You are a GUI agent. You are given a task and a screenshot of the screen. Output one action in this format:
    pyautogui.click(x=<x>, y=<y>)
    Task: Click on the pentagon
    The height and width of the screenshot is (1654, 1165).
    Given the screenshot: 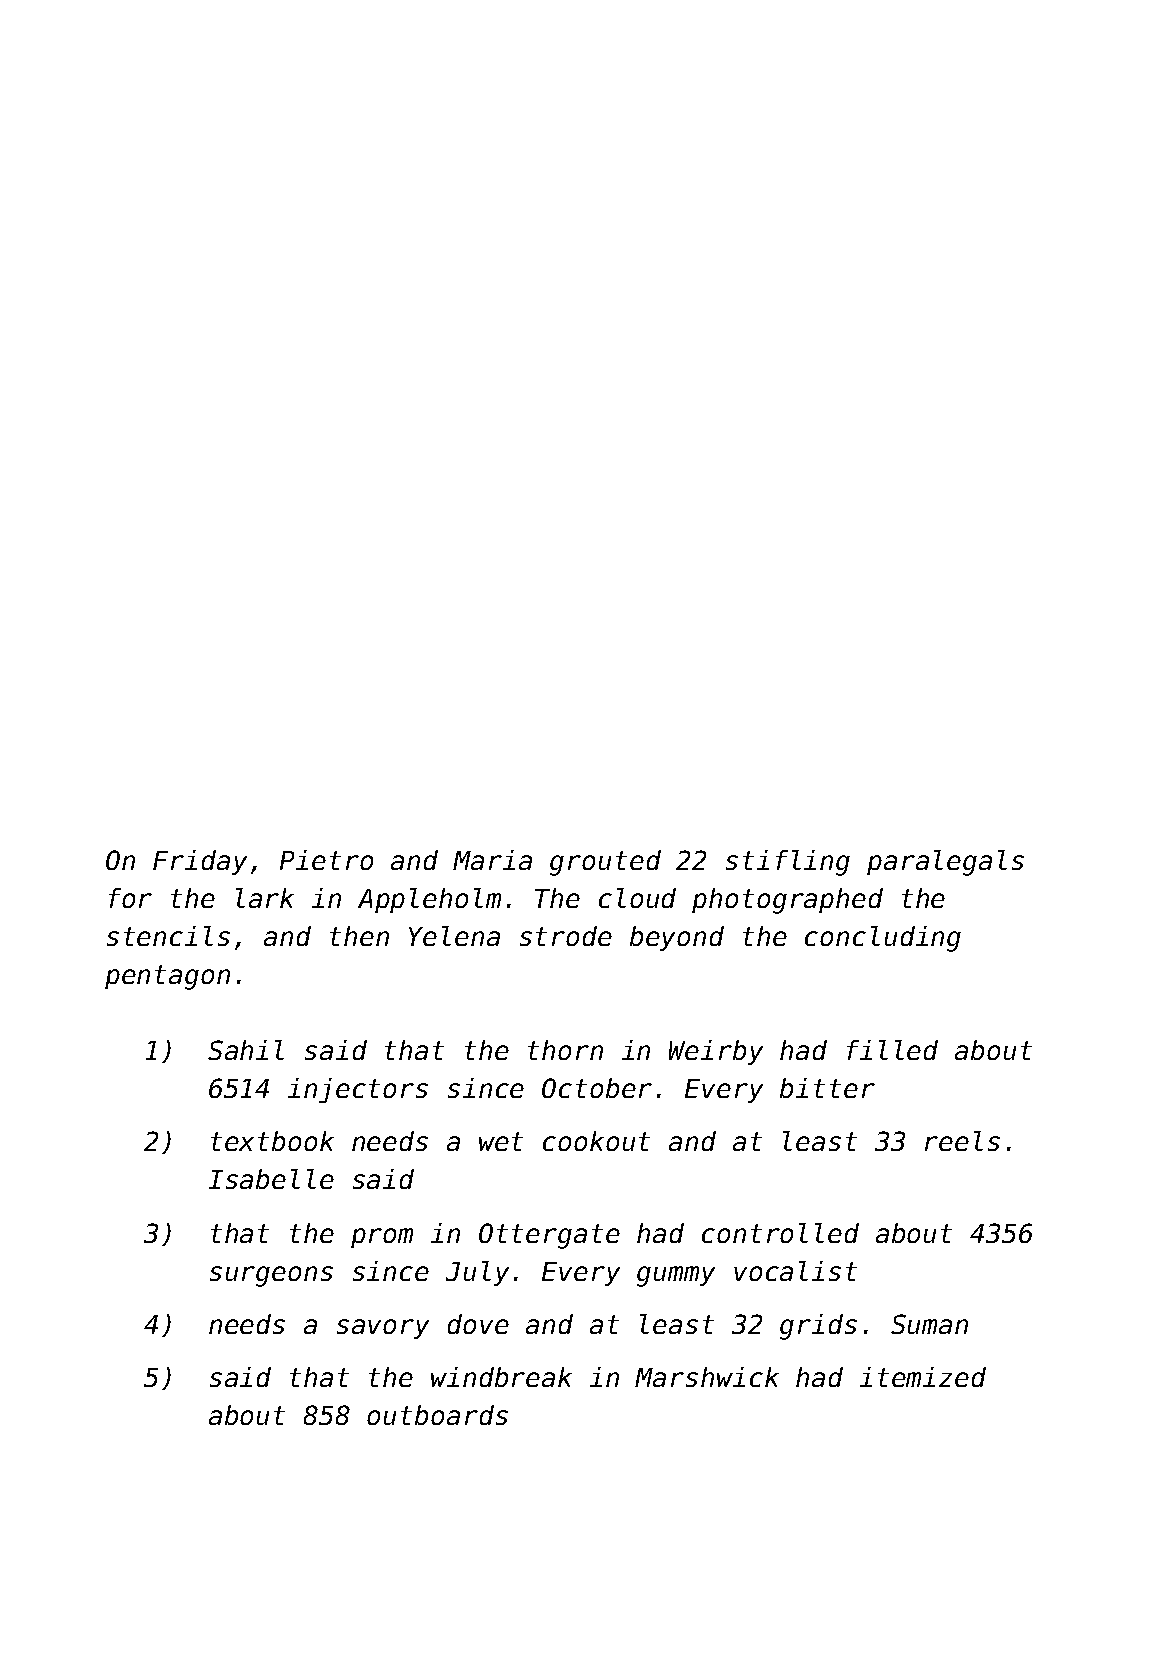 What is the action you would take?
    pyautogui.click(x=167, y=977)
